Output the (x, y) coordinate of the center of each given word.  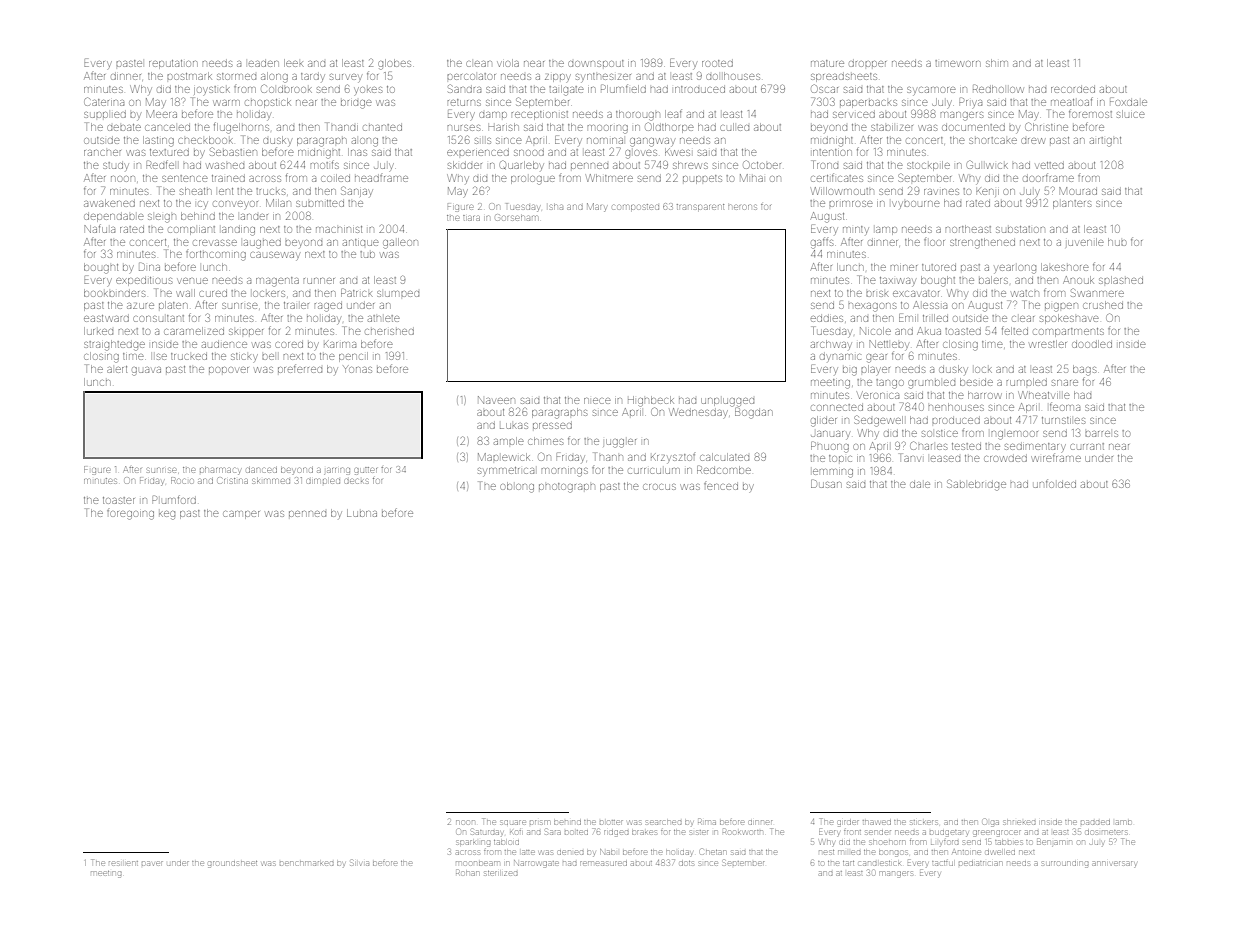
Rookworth (743, 832)
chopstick (268, 103)
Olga (991, 823)
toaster (119, 500)
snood (529, 153)
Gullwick (987, 164)
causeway (275, 256)
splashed (1121, 280)
